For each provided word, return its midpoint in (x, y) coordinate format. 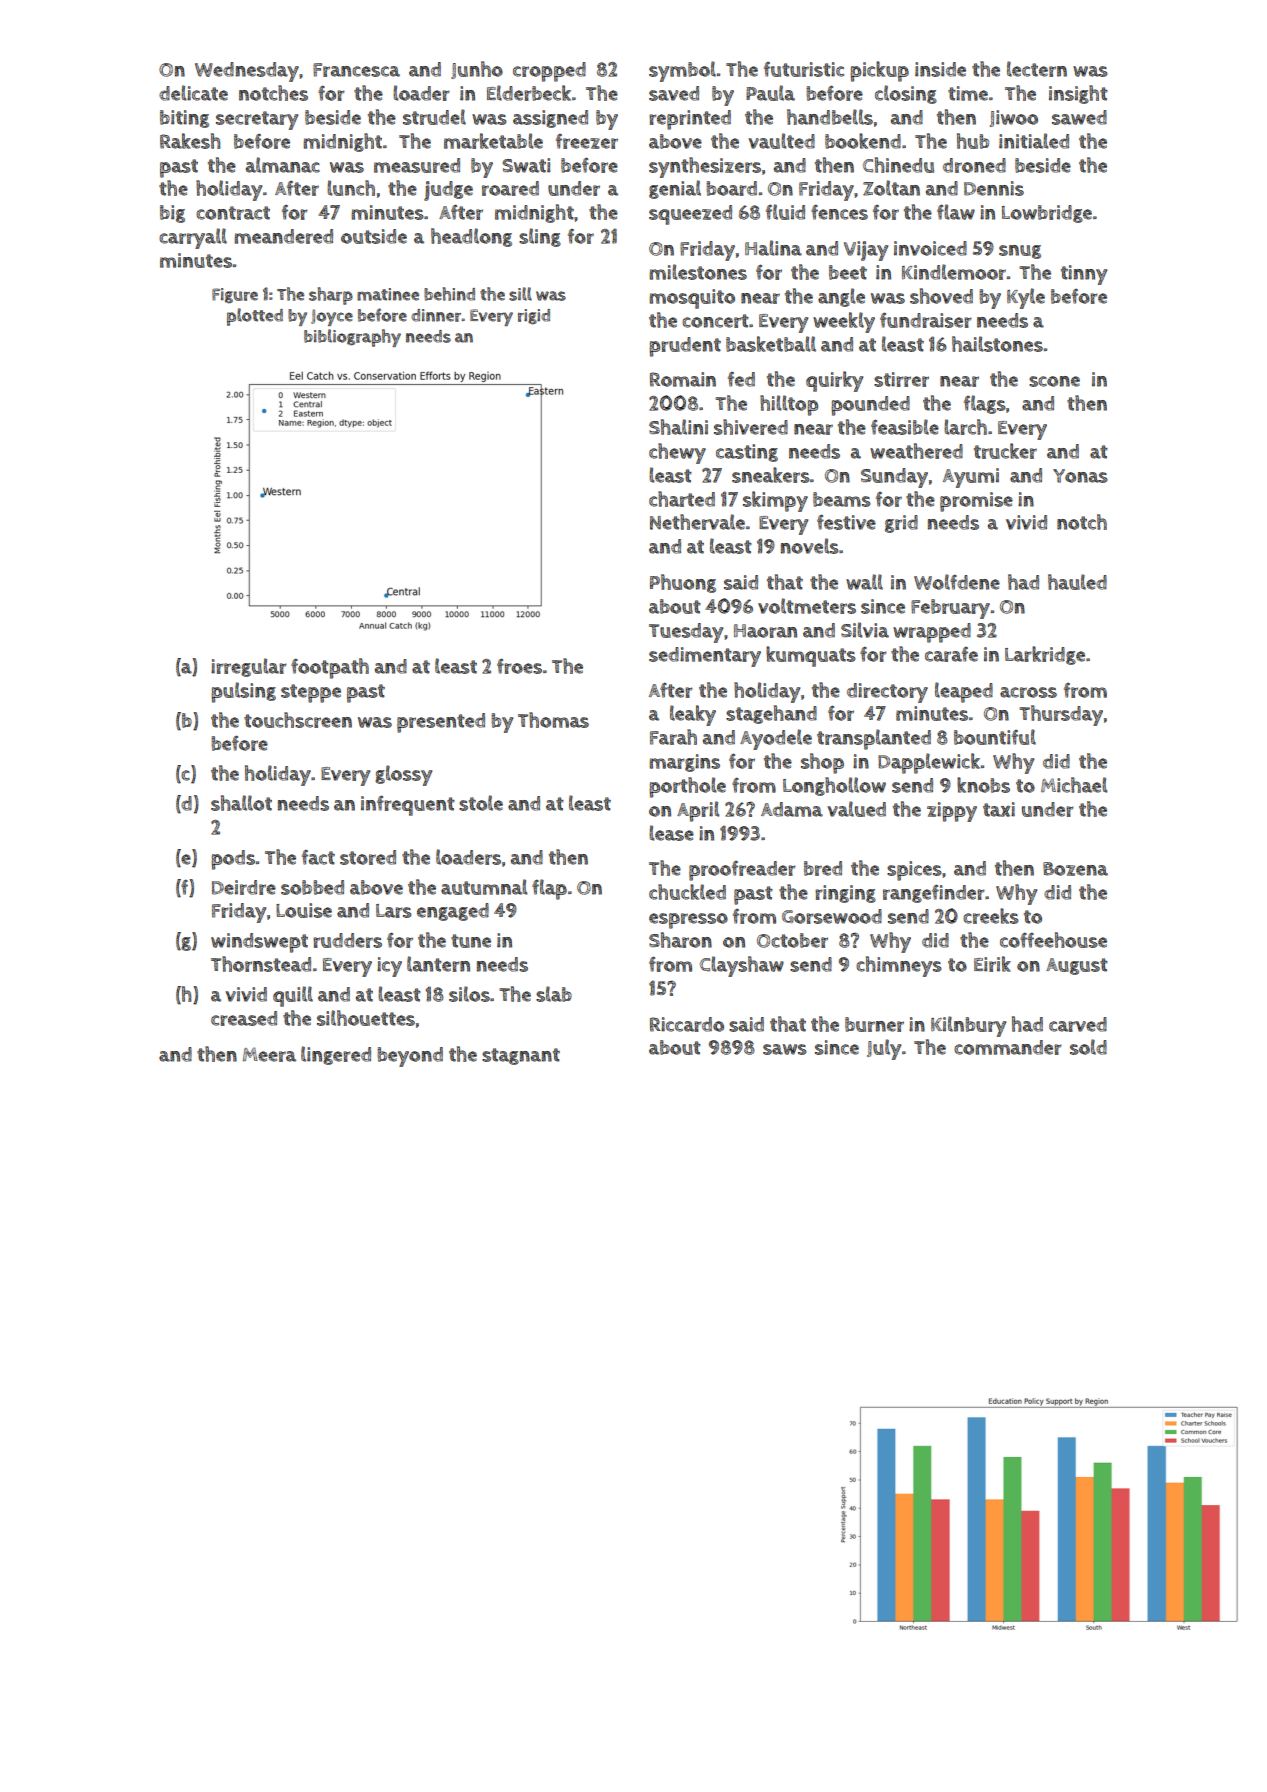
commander (1008, 1047)
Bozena (1075, 869)
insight (1078, 94)
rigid (534, 316)
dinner (436, 315)
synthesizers (705, 167)
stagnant (521, 1056)
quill (293, 996)
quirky (834, 381)
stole (481, 803)
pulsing (243, 692)
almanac (283, 165)
